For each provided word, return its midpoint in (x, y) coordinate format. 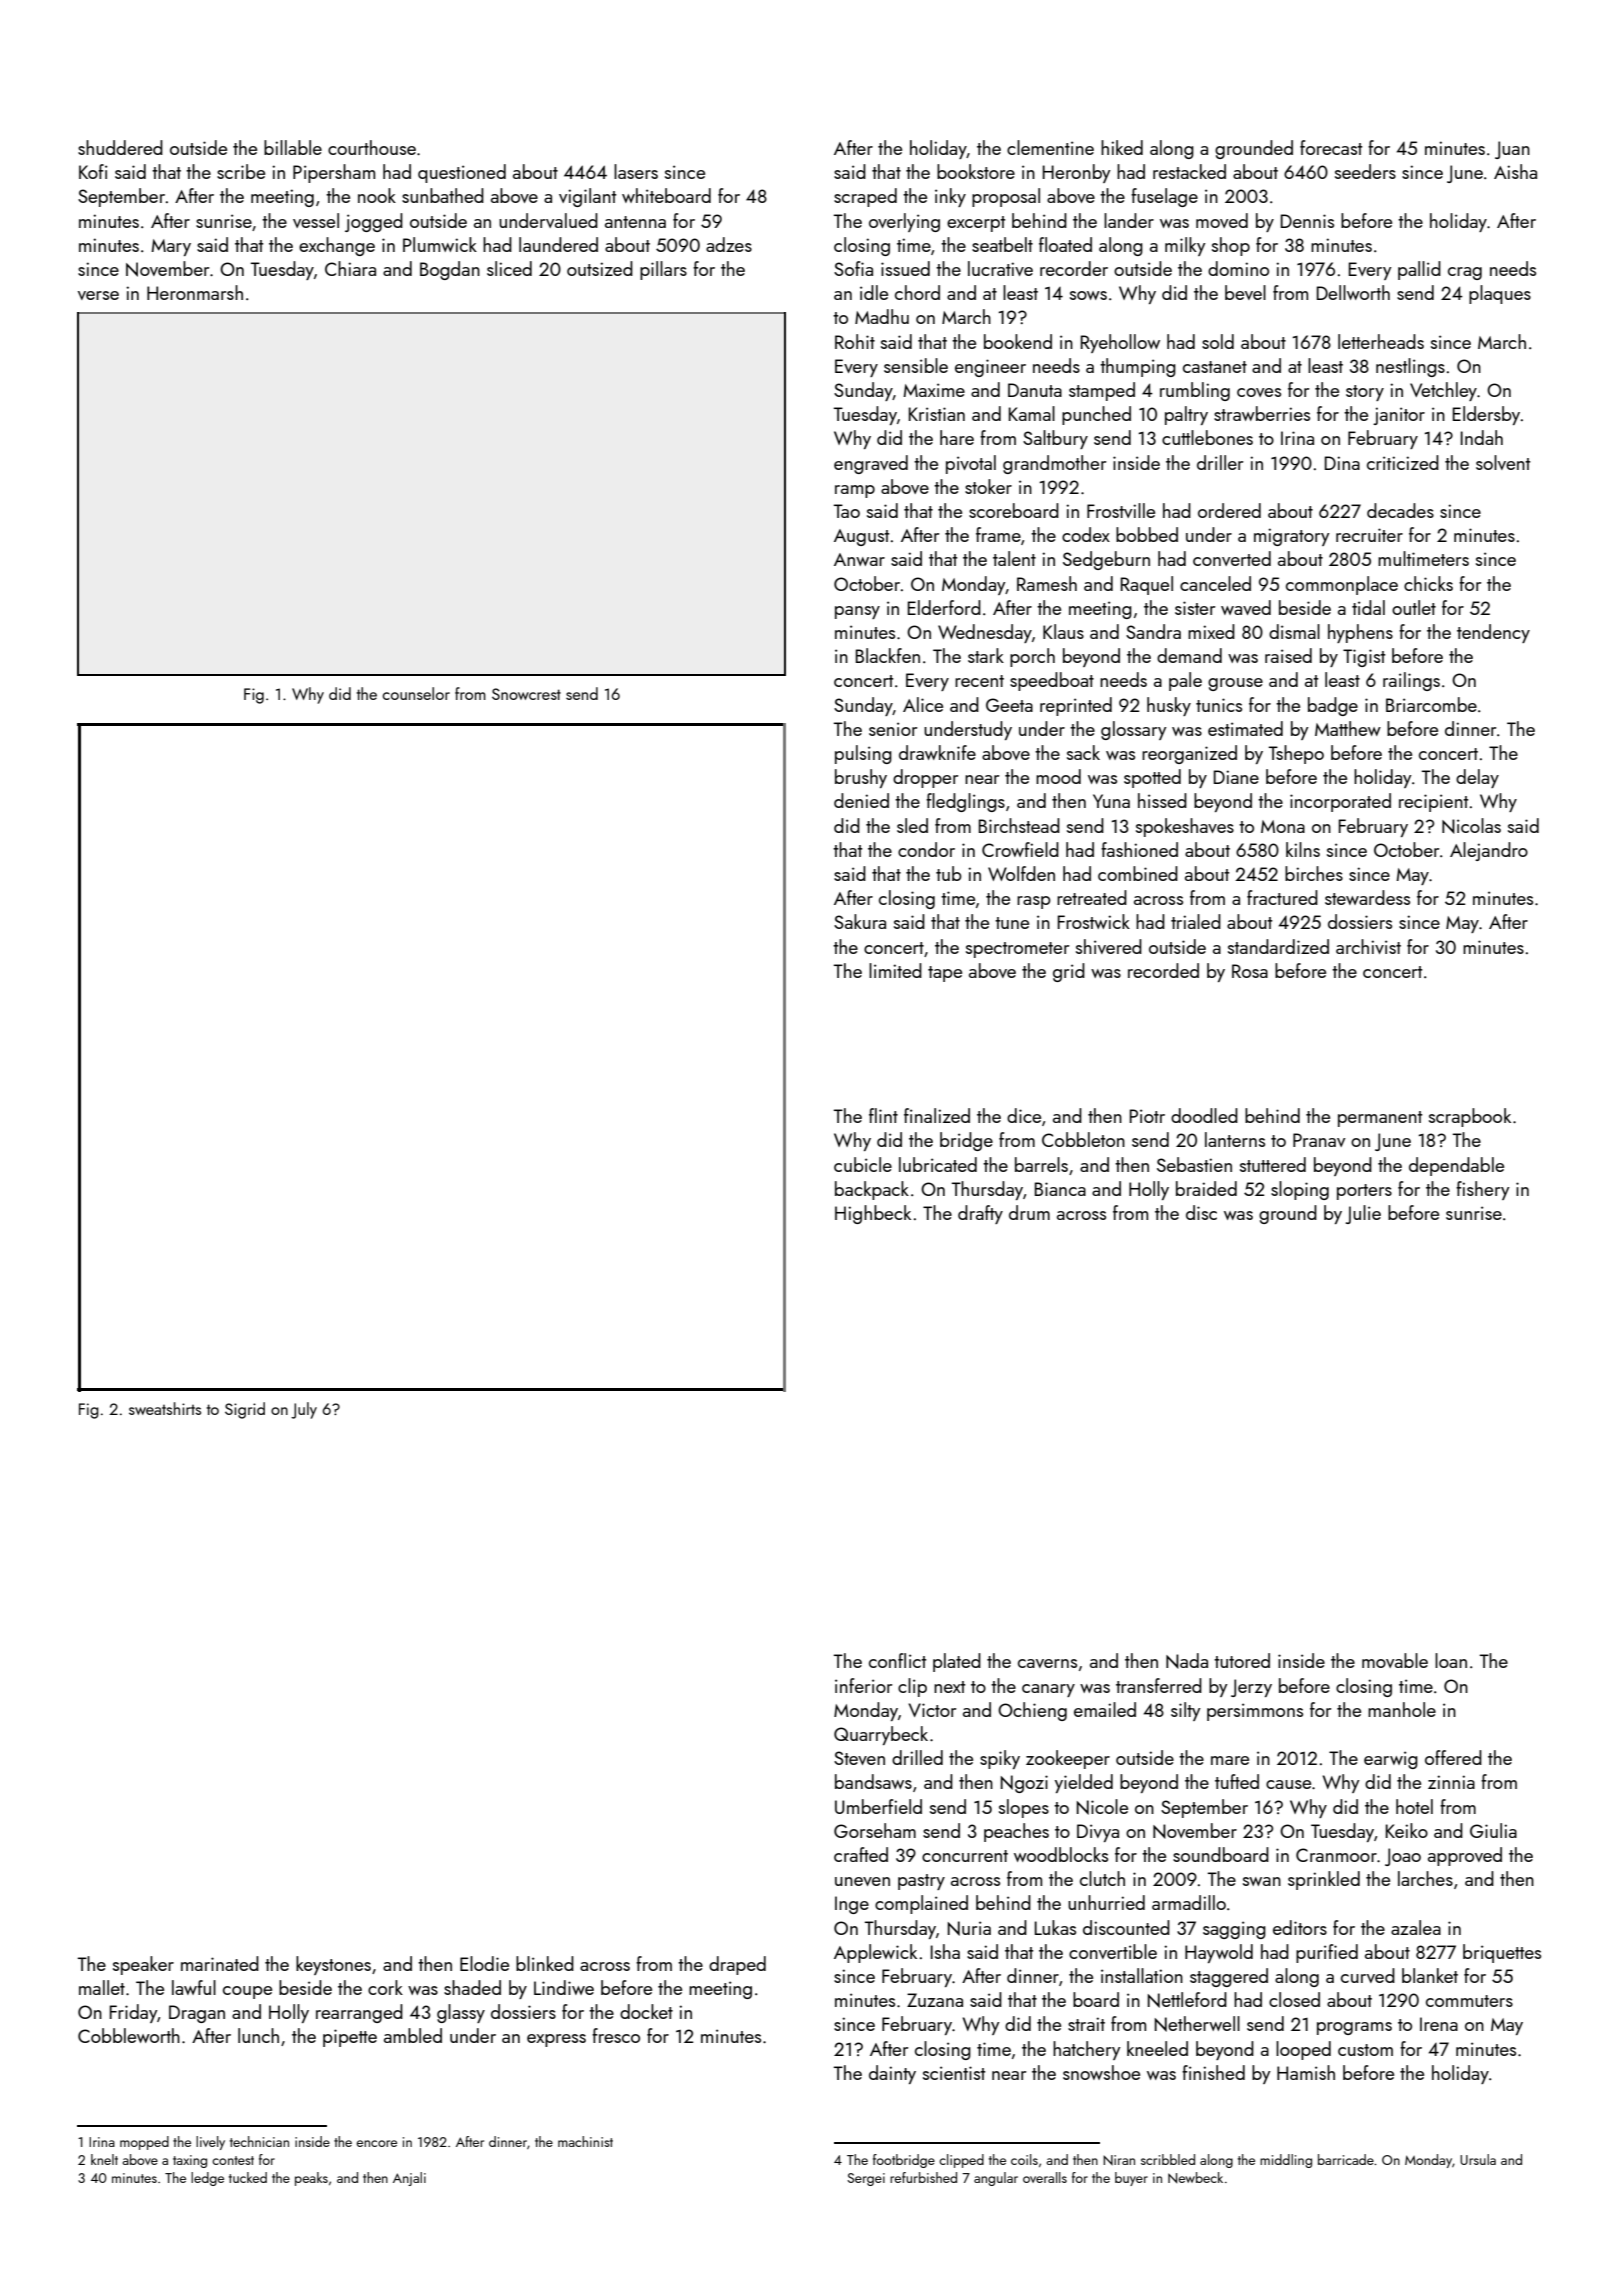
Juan (1512, 150)
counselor (416, 693)
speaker (143, 1965)
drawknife (937, 752)
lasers (636, 171)
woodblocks (1061, 1854)
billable (293, 147)
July (304, 1410)
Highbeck (873, 1214)
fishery (1483, 1190)
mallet (102, 1987)
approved (1465, 1856)
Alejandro (1489, 851)
